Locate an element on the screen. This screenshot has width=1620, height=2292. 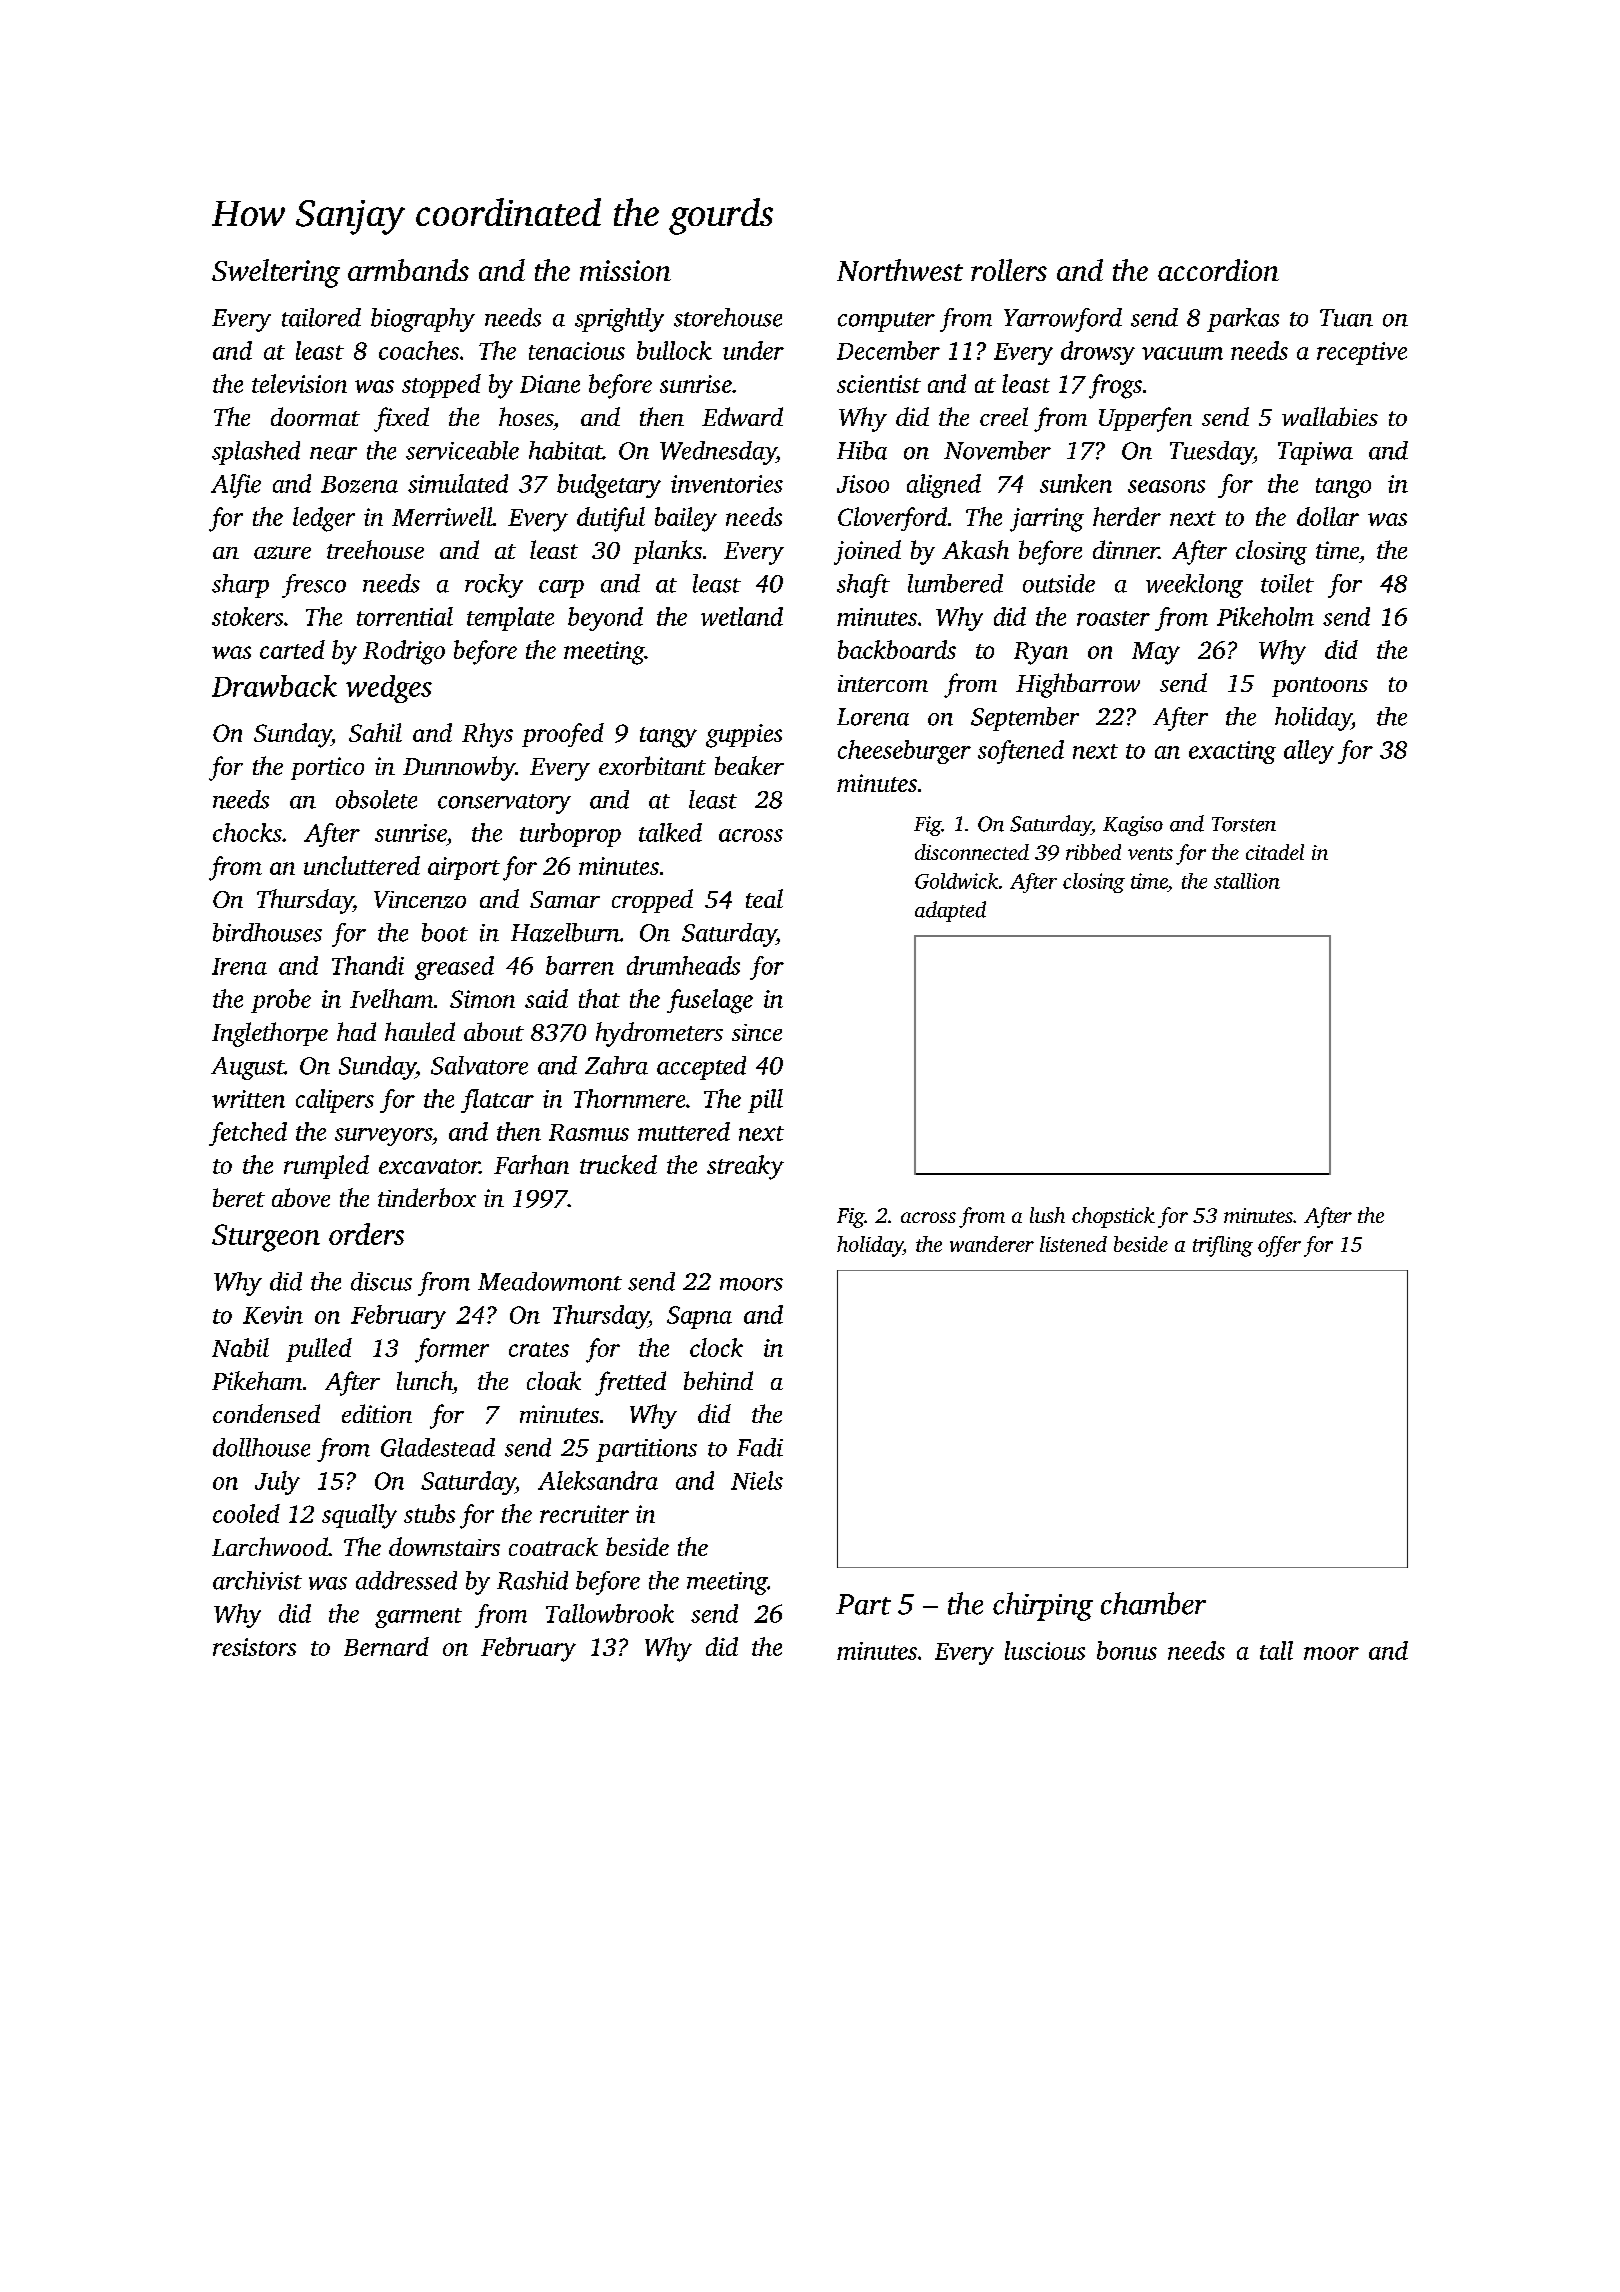
trifling is located at coordinates (1223, 1246).
